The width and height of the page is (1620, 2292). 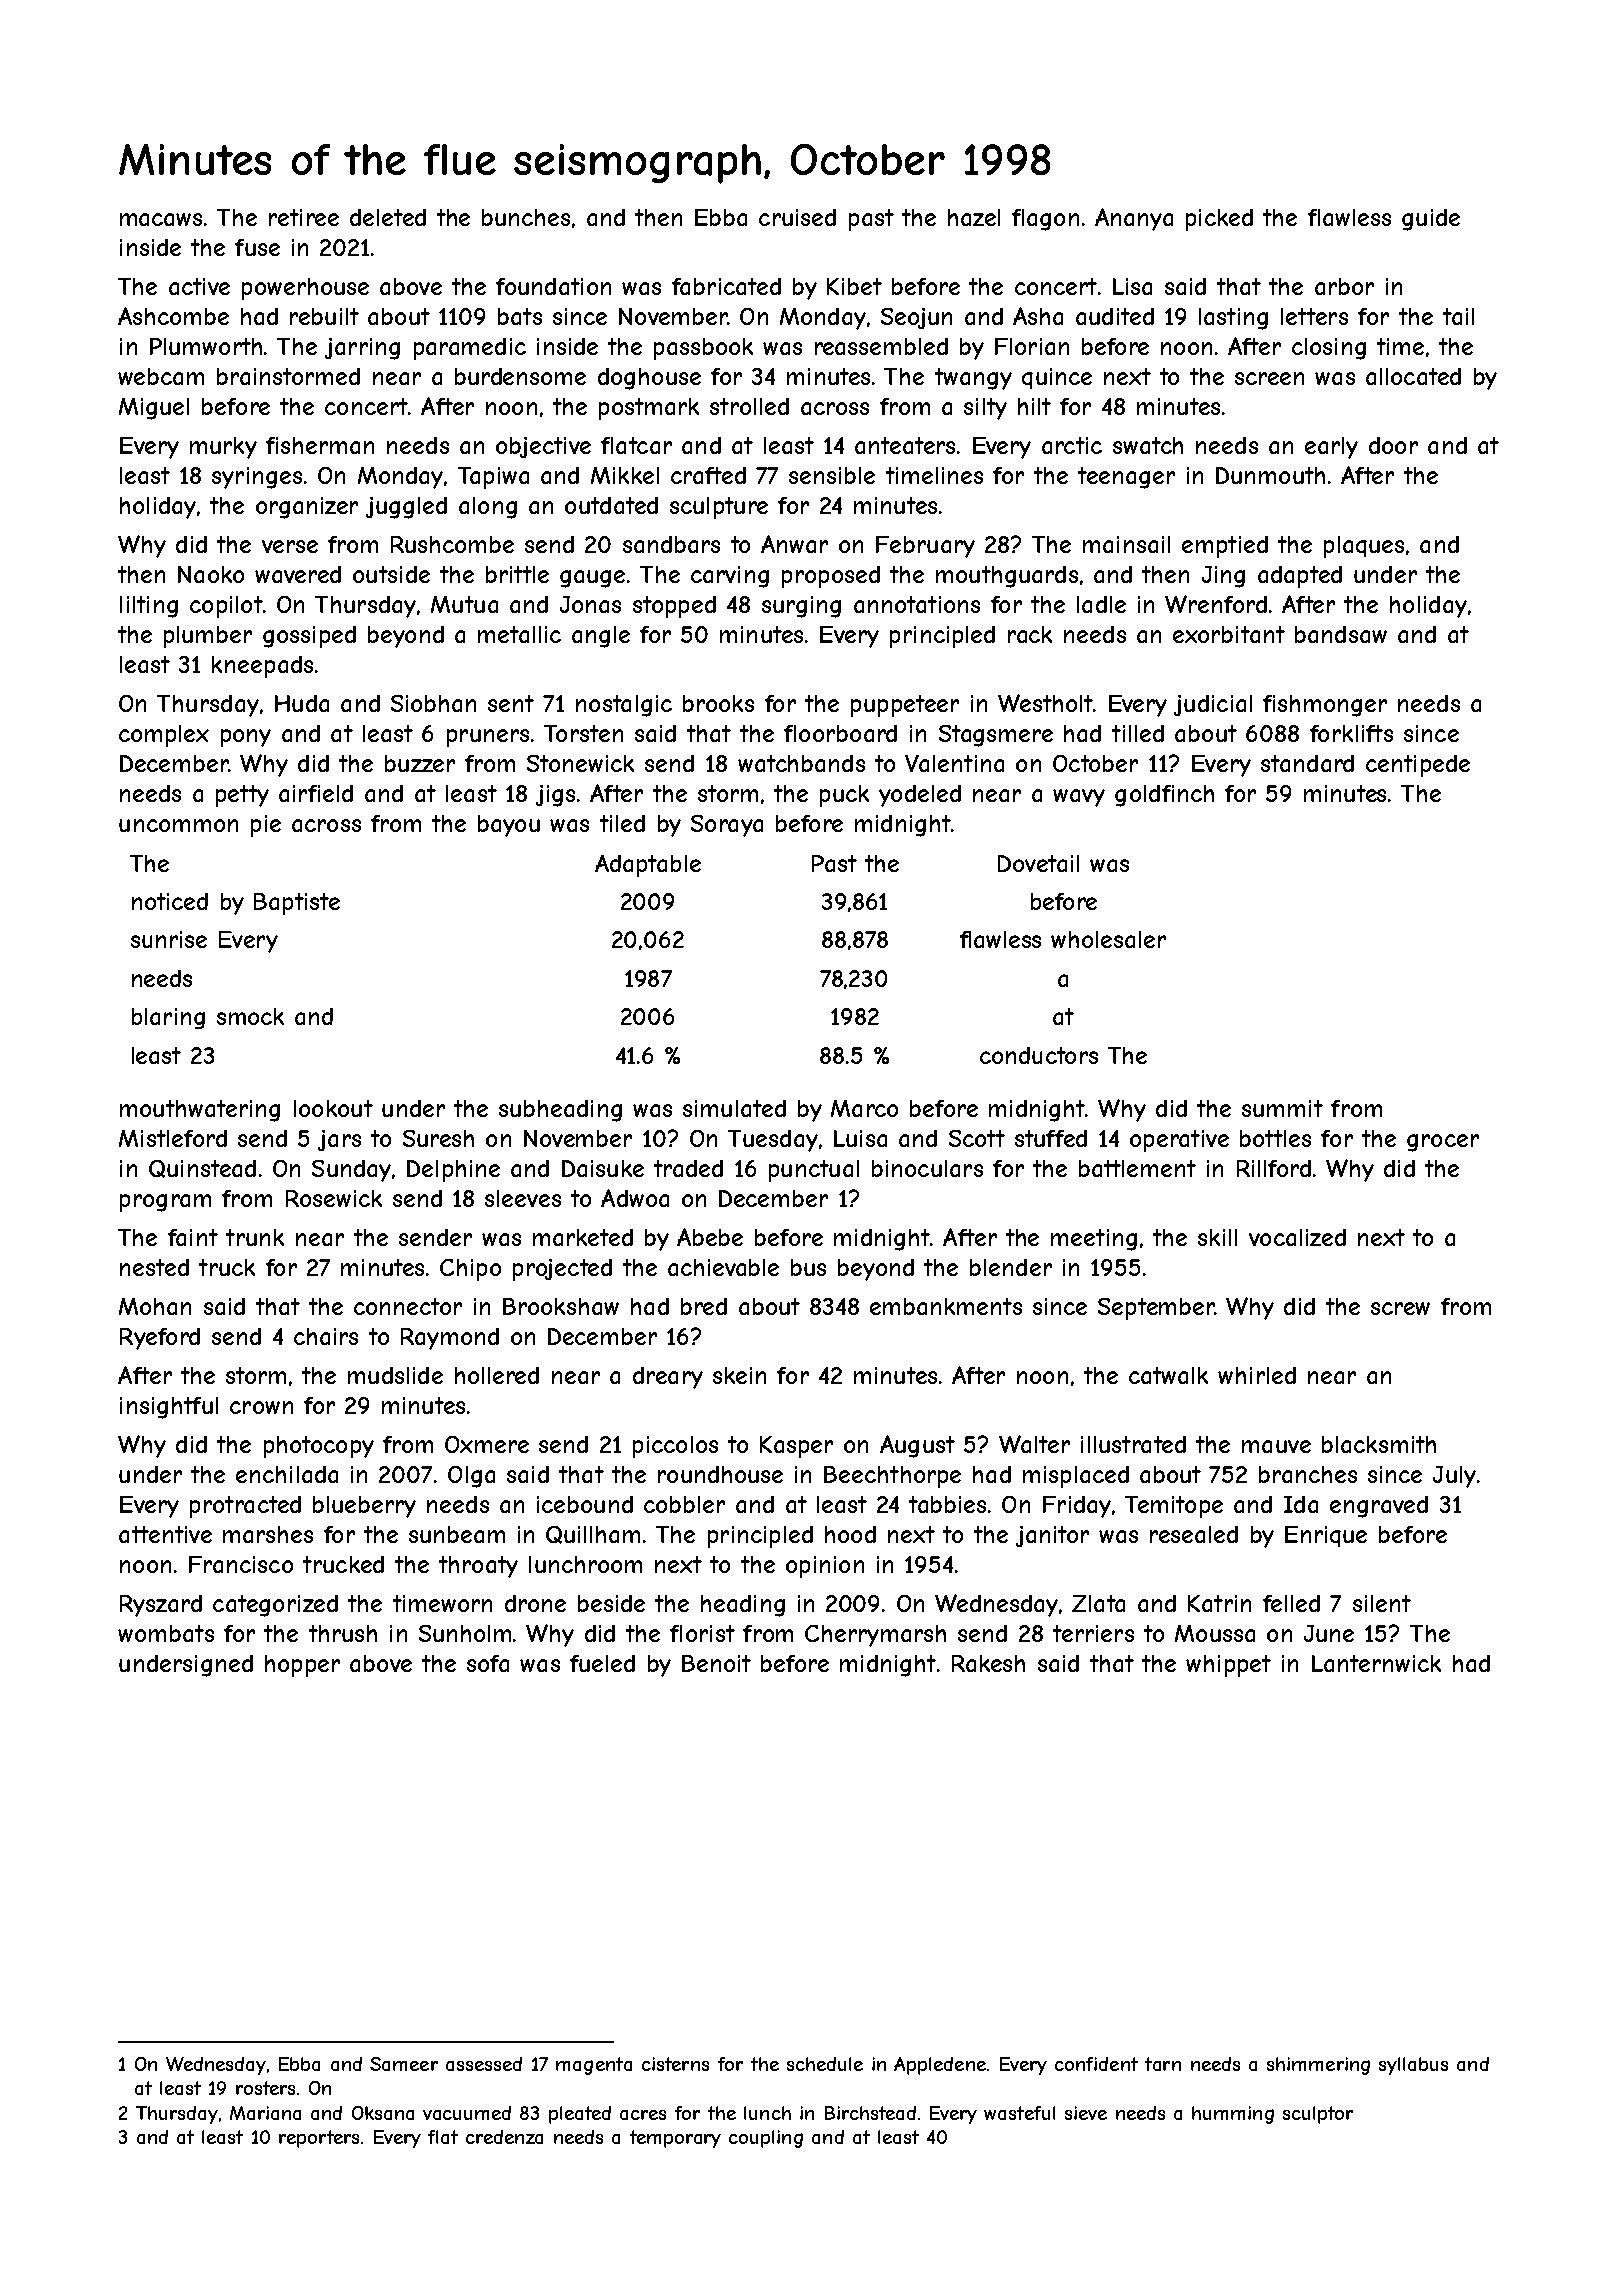 I want to click on Miguel, so click(x=154, y=409).
